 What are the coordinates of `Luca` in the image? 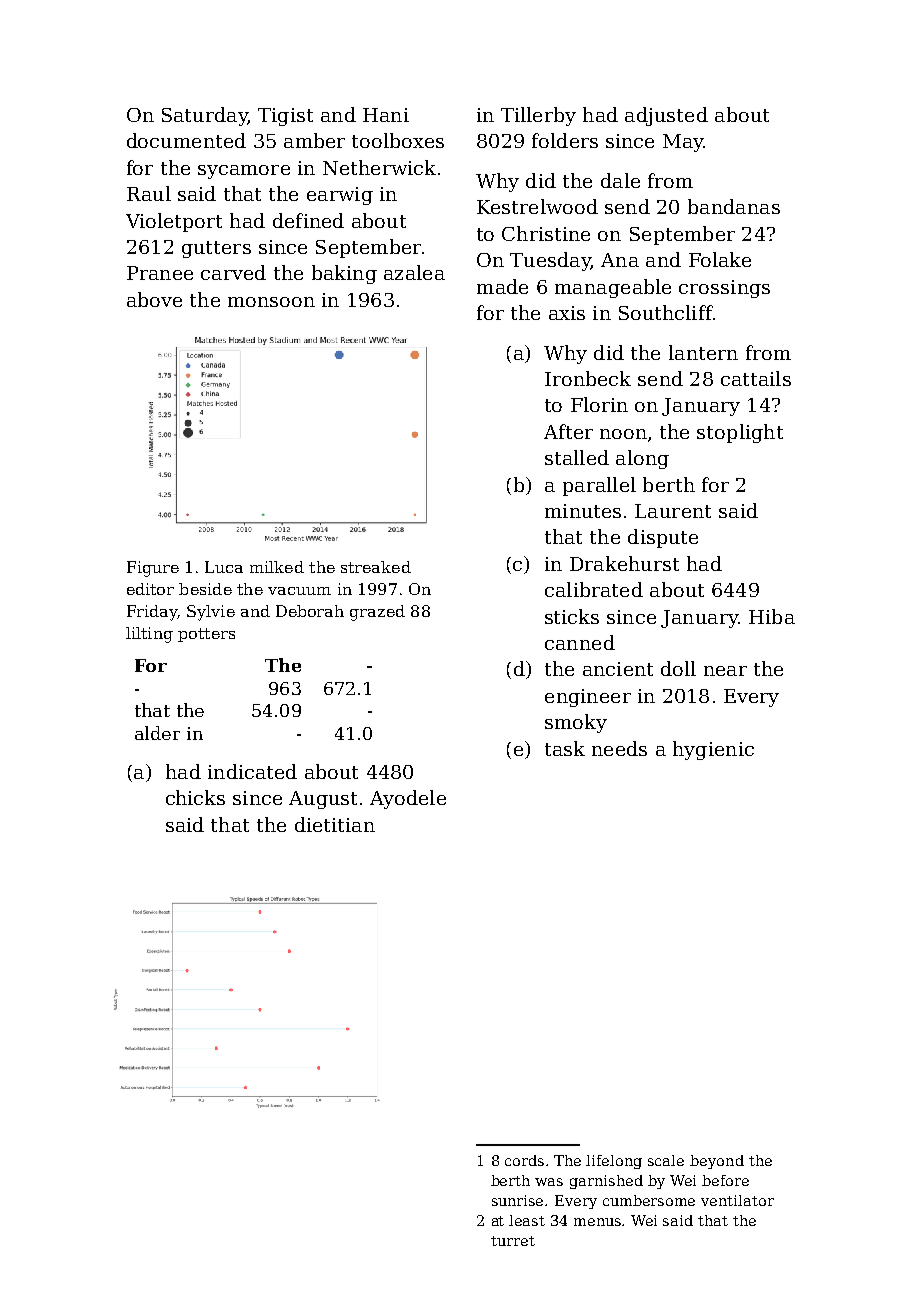 It's located at (224, 567).
